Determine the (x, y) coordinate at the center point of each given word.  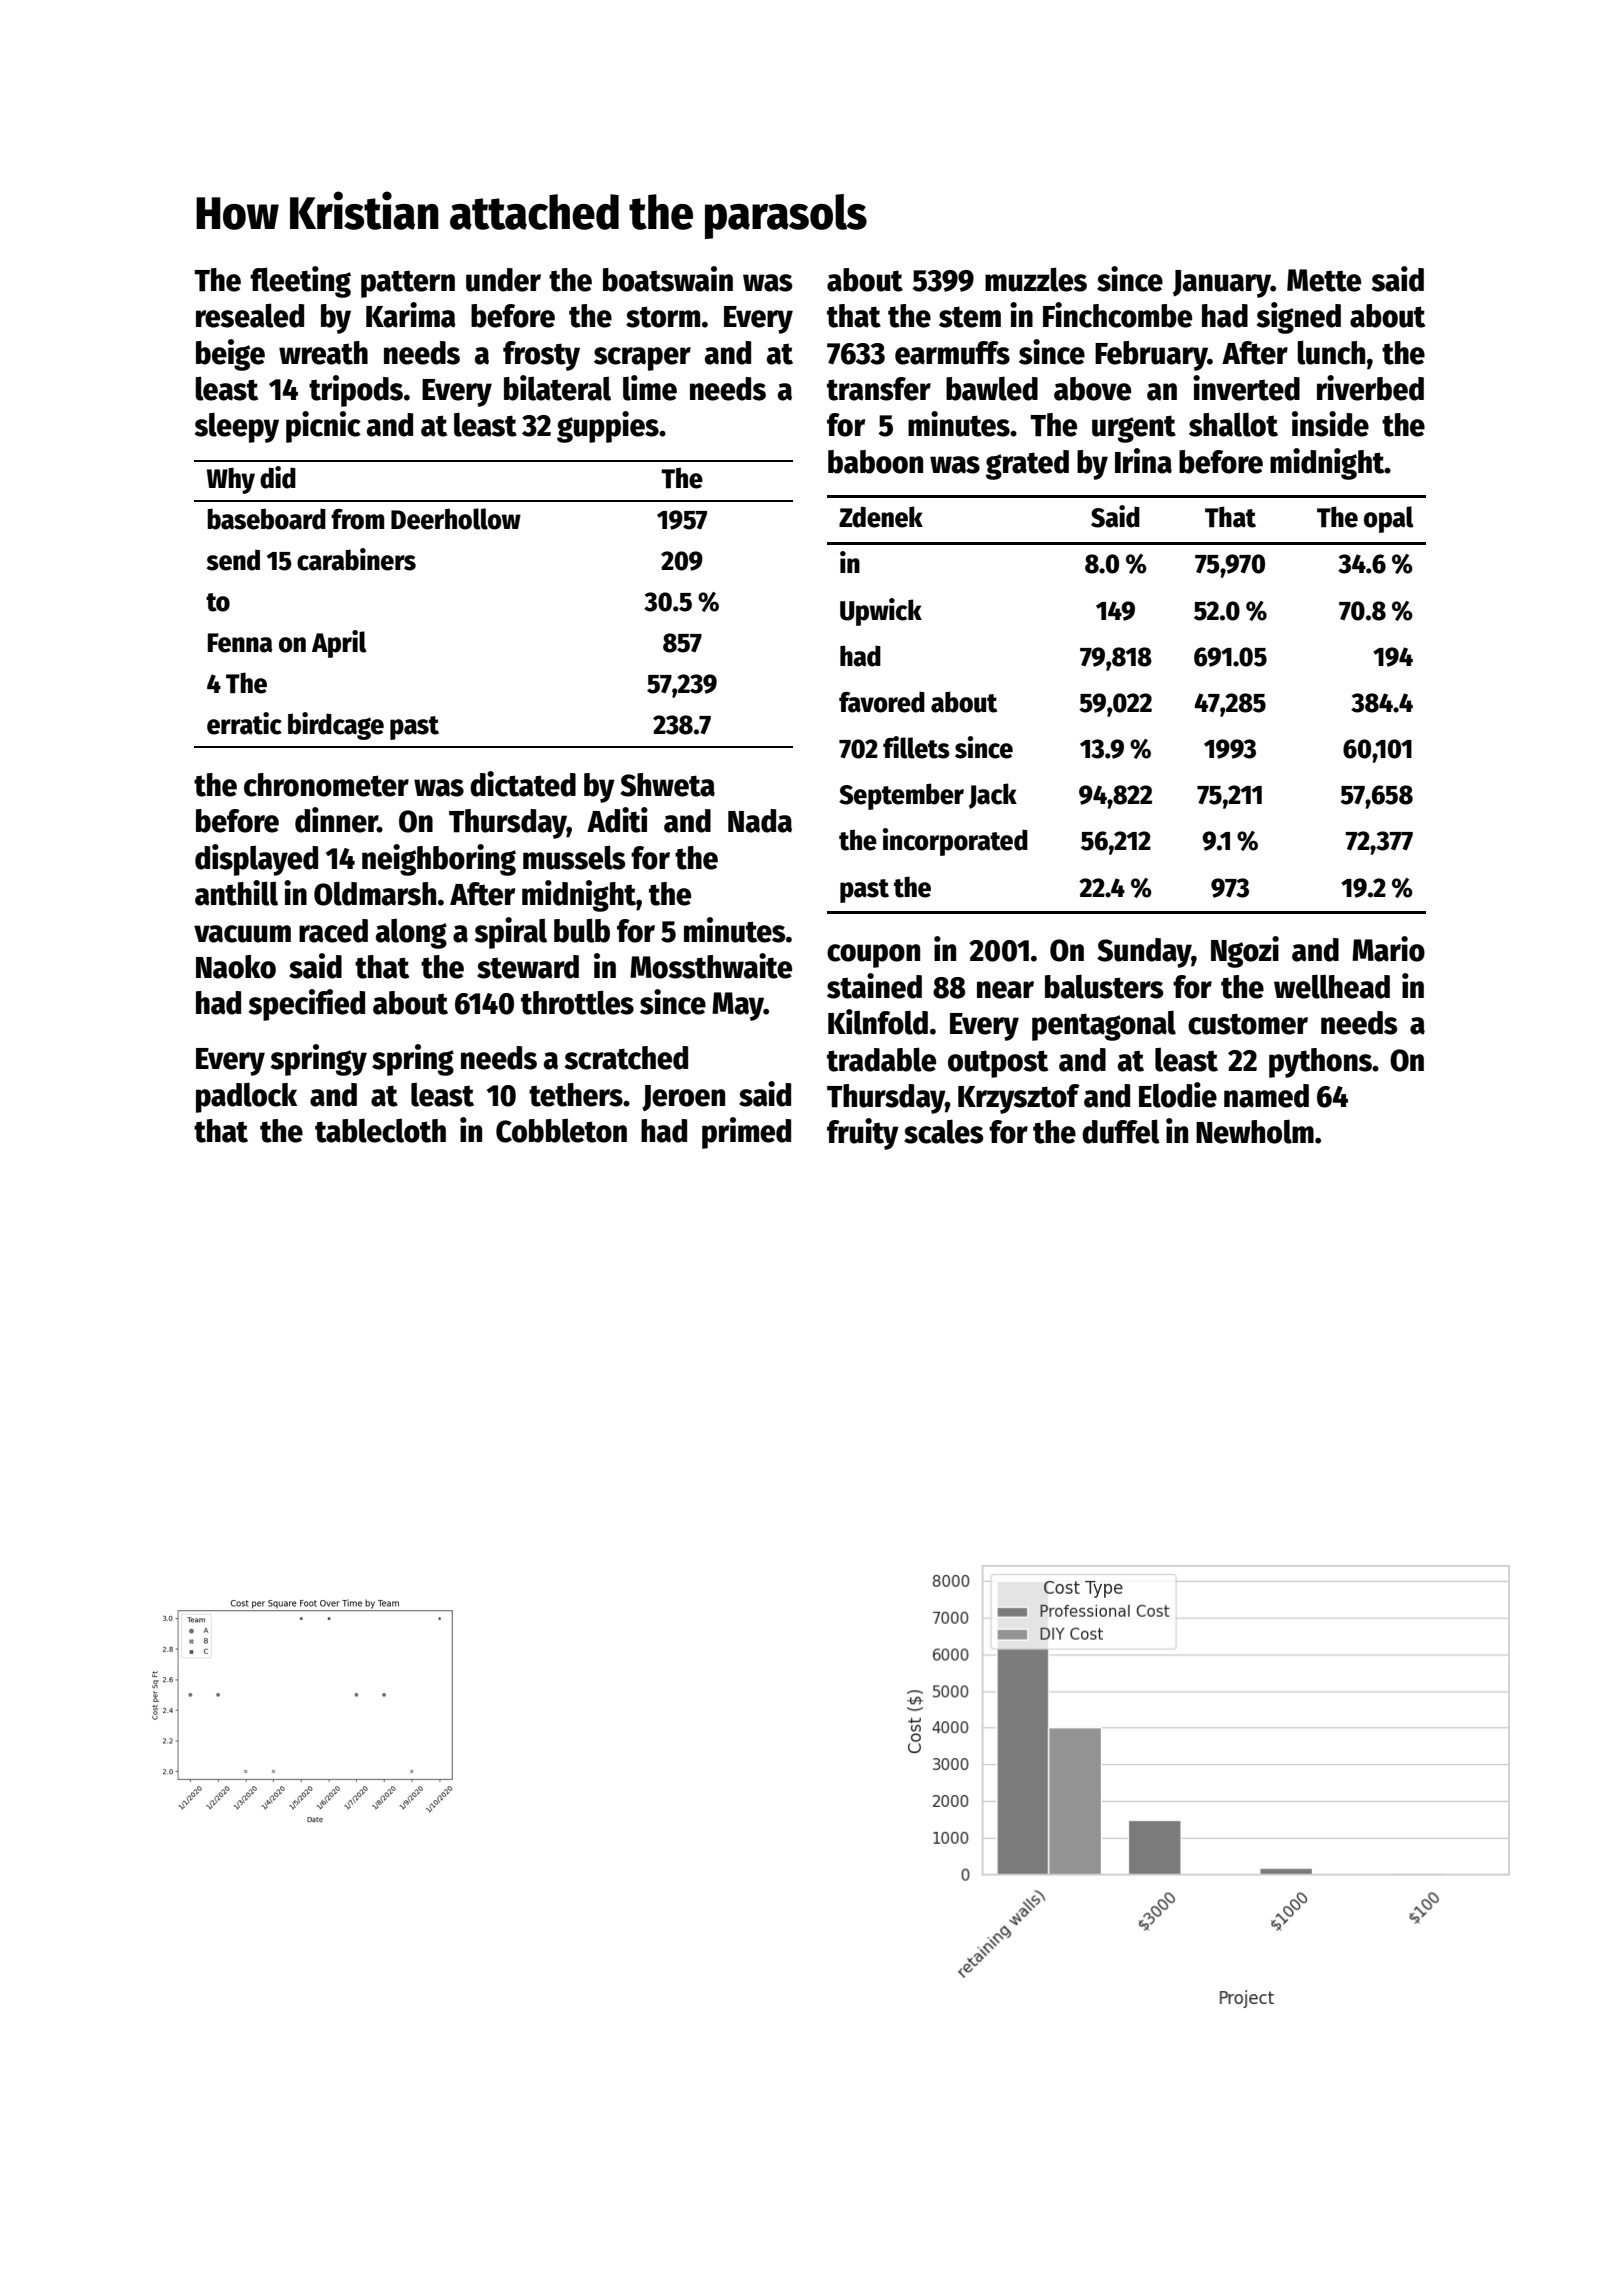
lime (650, 388)
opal (1389, 519)
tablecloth (380, 1130)
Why (231, 480)
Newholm (1255, 1131)
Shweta (667, 785)
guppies (608, 427)
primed (746, 1133)
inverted (1246, 388)
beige (230, 355)
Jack (993, 796)
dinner (336, 820)
